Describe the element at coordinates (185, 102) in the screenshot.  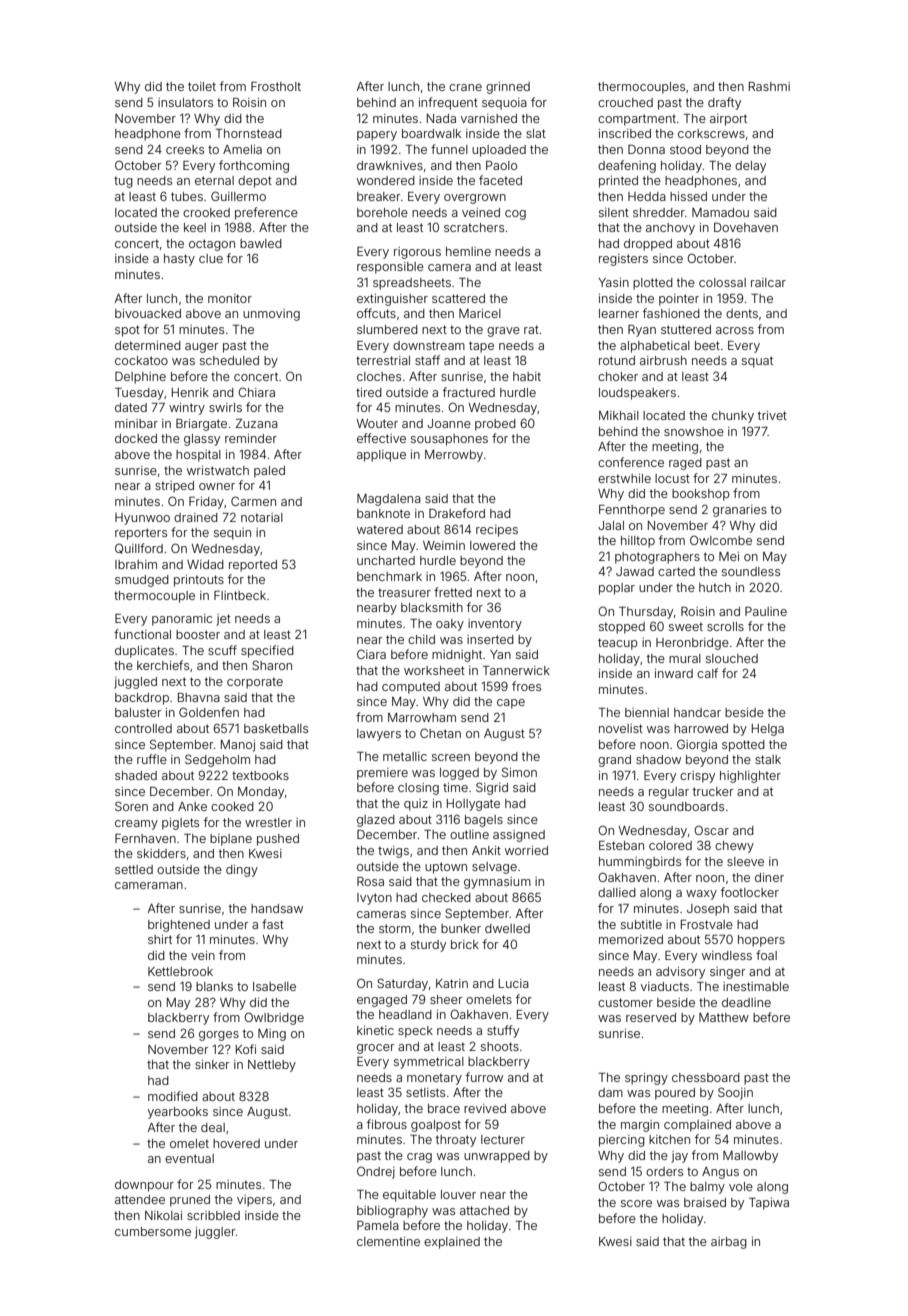
I see `insulators` at that location.
